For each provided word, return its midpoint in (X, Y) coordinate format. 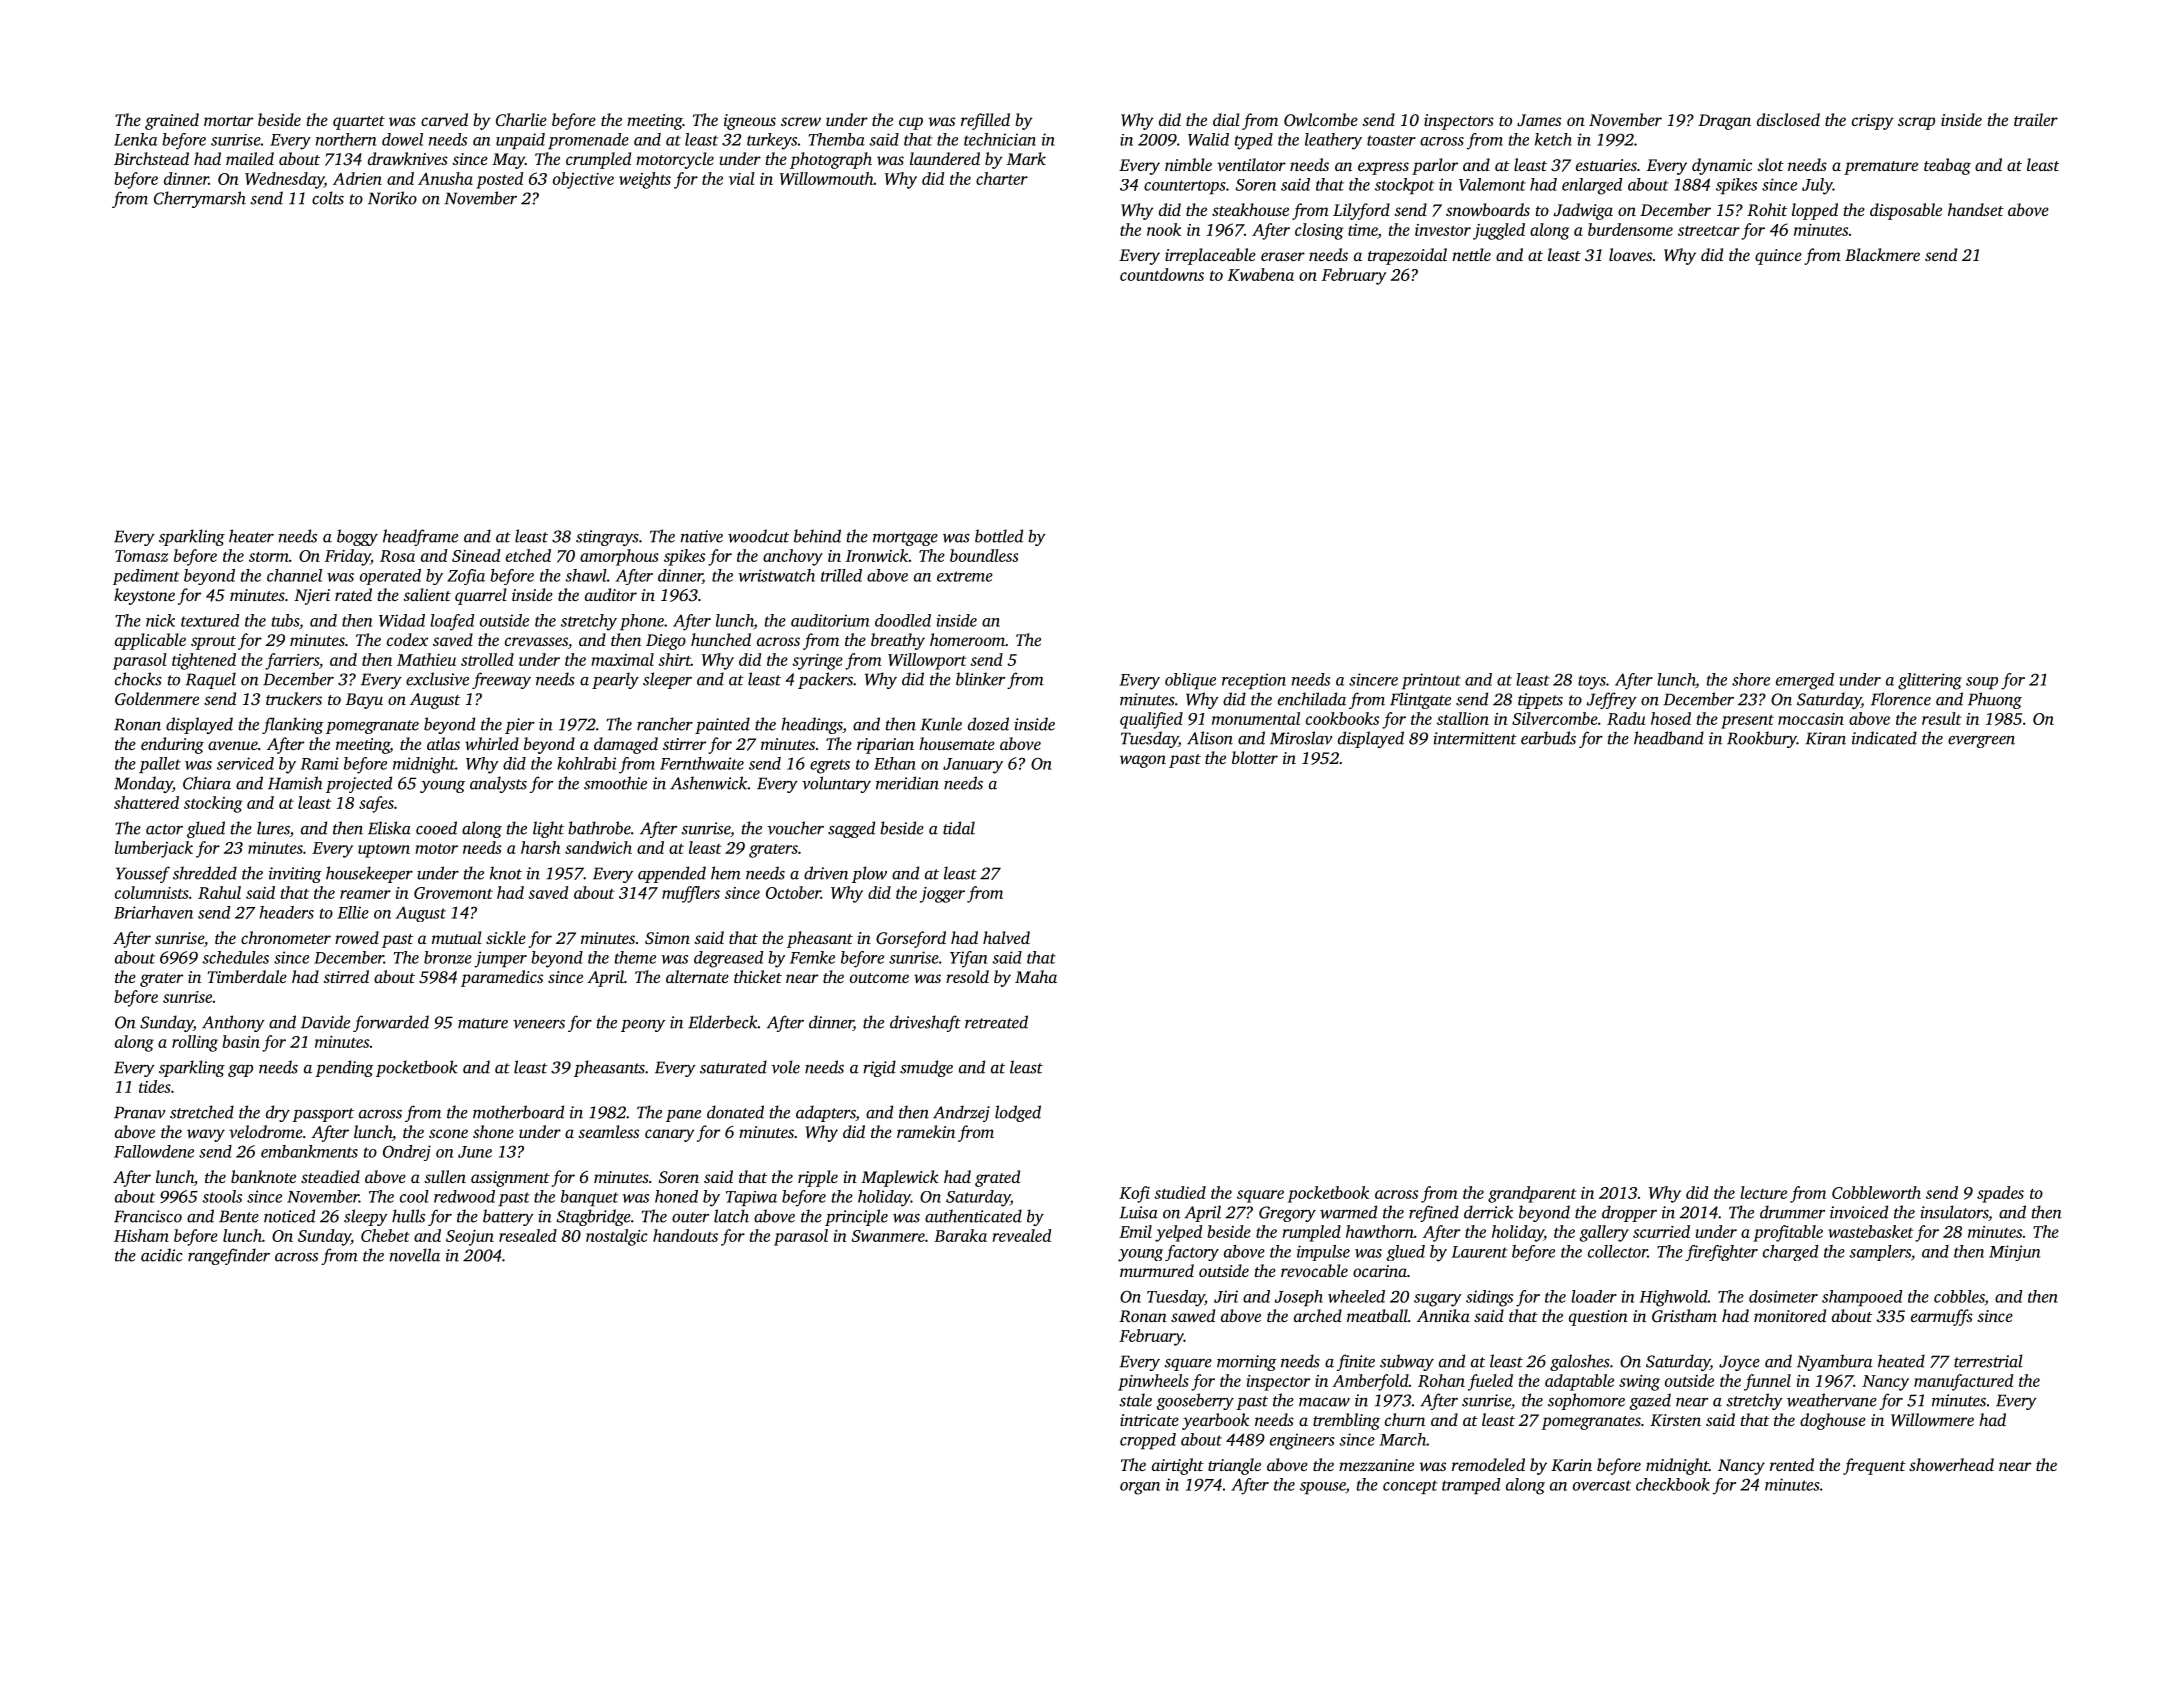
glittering (1930, 681)
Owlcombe (1321, 119)
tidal (959, 828)
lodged (1018, 1113)
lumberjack (154, 849)
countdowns (1162, 274)
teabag (1947, 166)
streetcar (1709, 231)
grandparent (1532, 1194)
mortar (228, 121)
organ (1140, 1488)
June (475, 1152)
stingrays (607, 538)
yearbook (1215, 1421)
